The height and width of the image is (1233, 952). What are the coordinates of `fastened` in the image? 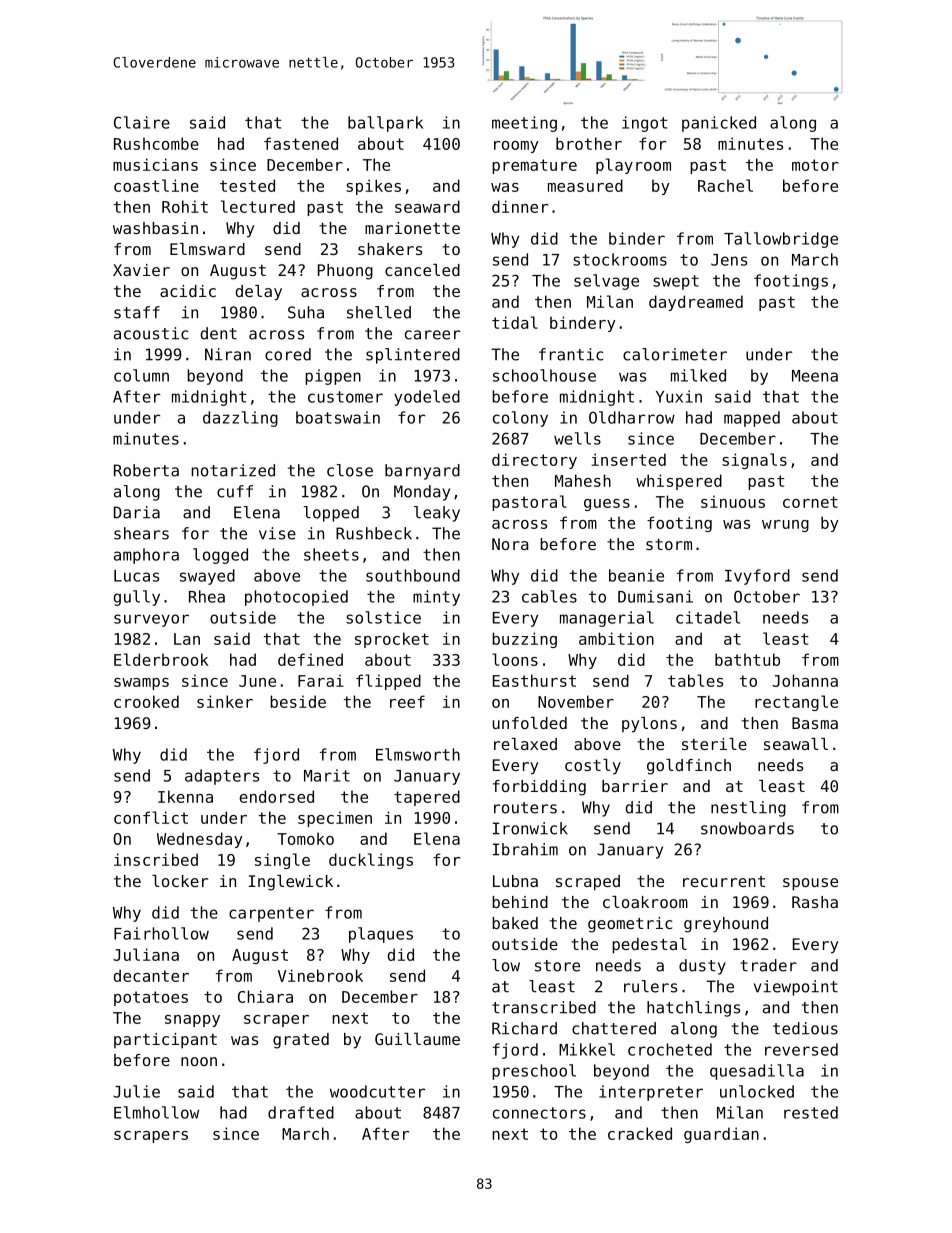 It's located at (301, 143).
